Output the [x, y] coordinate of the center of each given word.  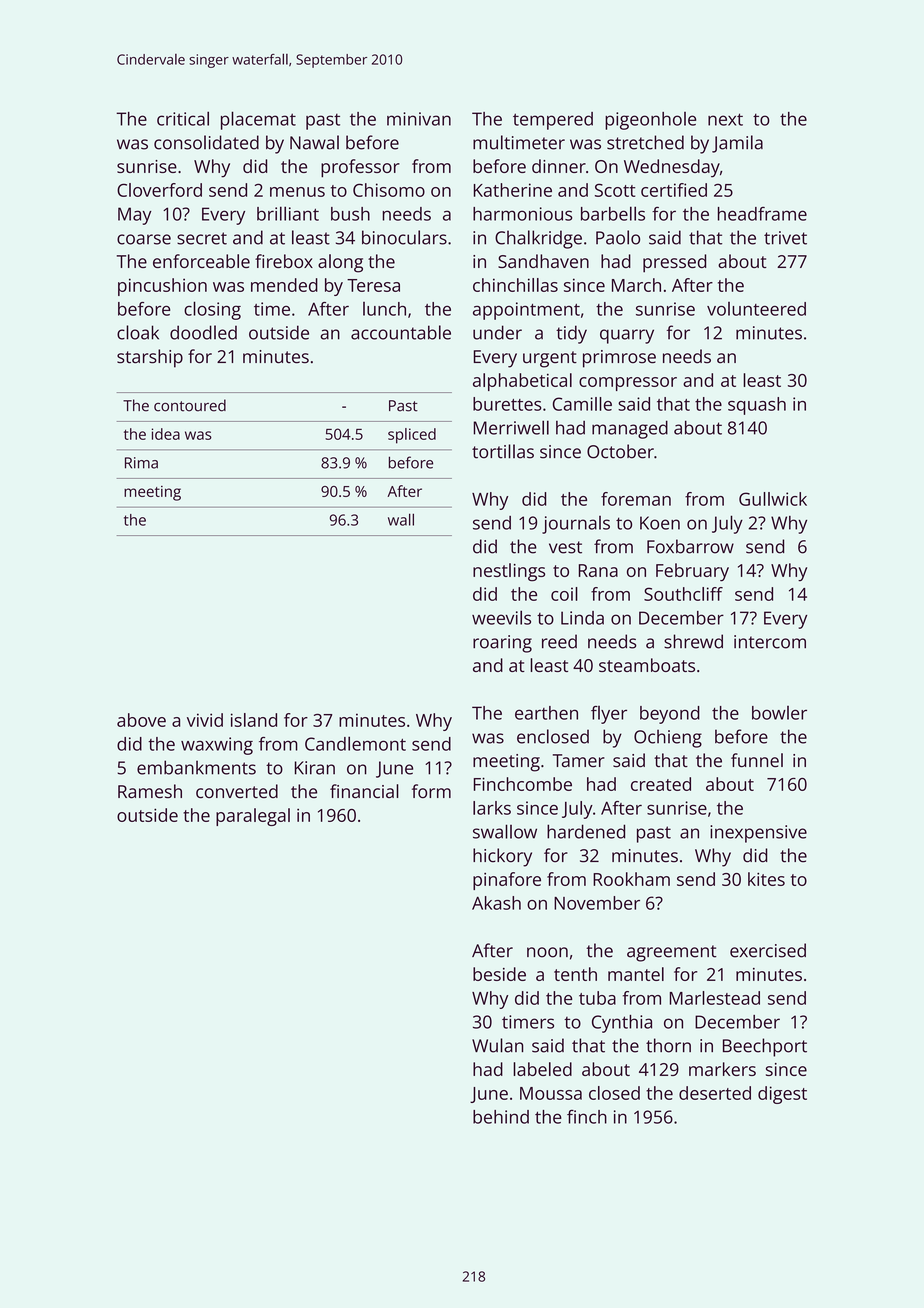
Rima [141, 463]
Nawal [314, 142]
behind [501, 1117]
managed [630, 429]
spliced [412, 436]
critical [183, 118]
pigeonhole [650, 121]
